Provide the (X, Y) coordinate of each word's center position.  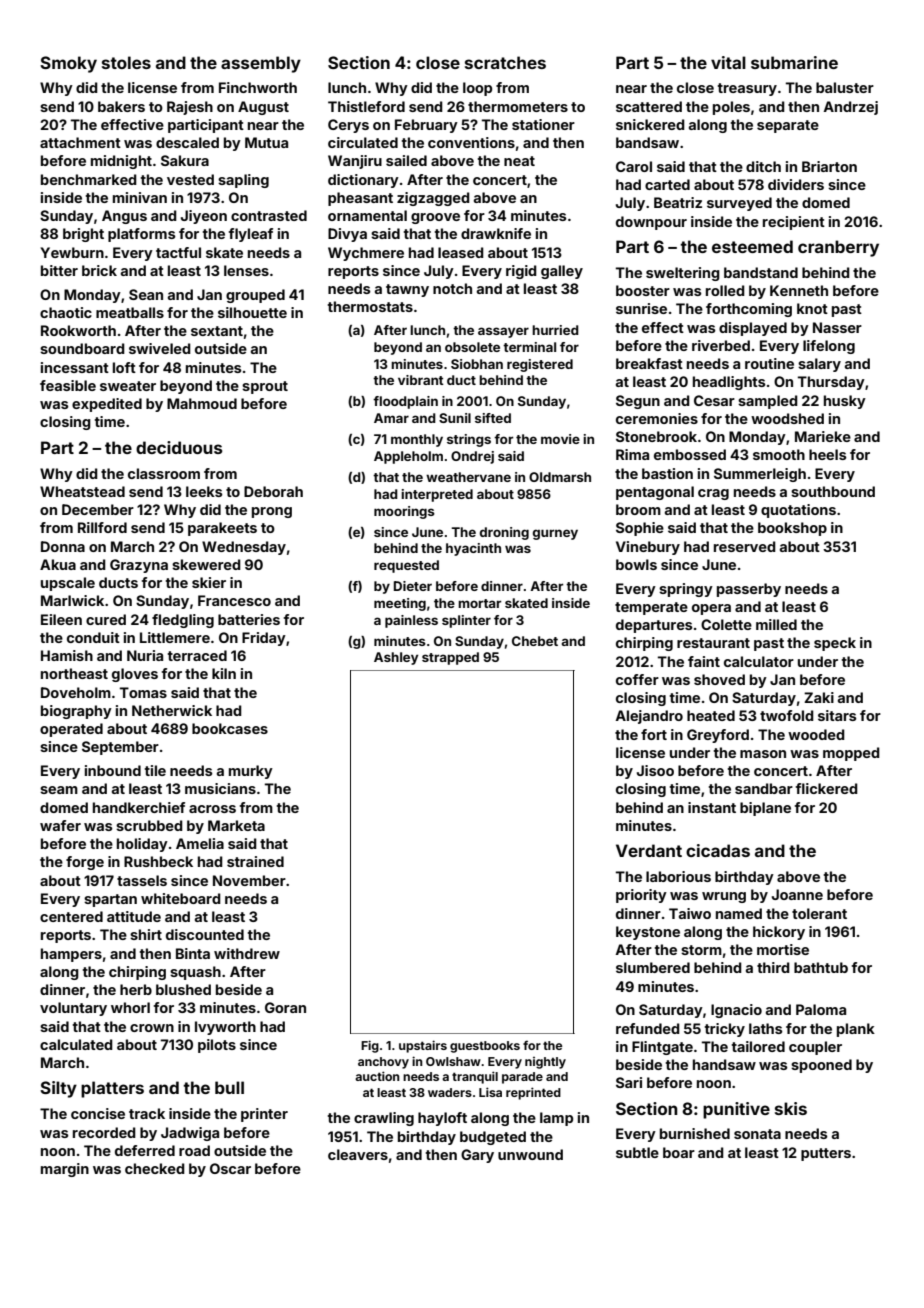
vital (728, 62)
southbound (833, 491)
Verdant (649, 850)
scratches (505, 62)
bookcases (230, 728)
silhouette (252, 312)
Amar (391, 418)
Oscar (230, 1168)
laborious (678, 876)
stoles (126, 62)
